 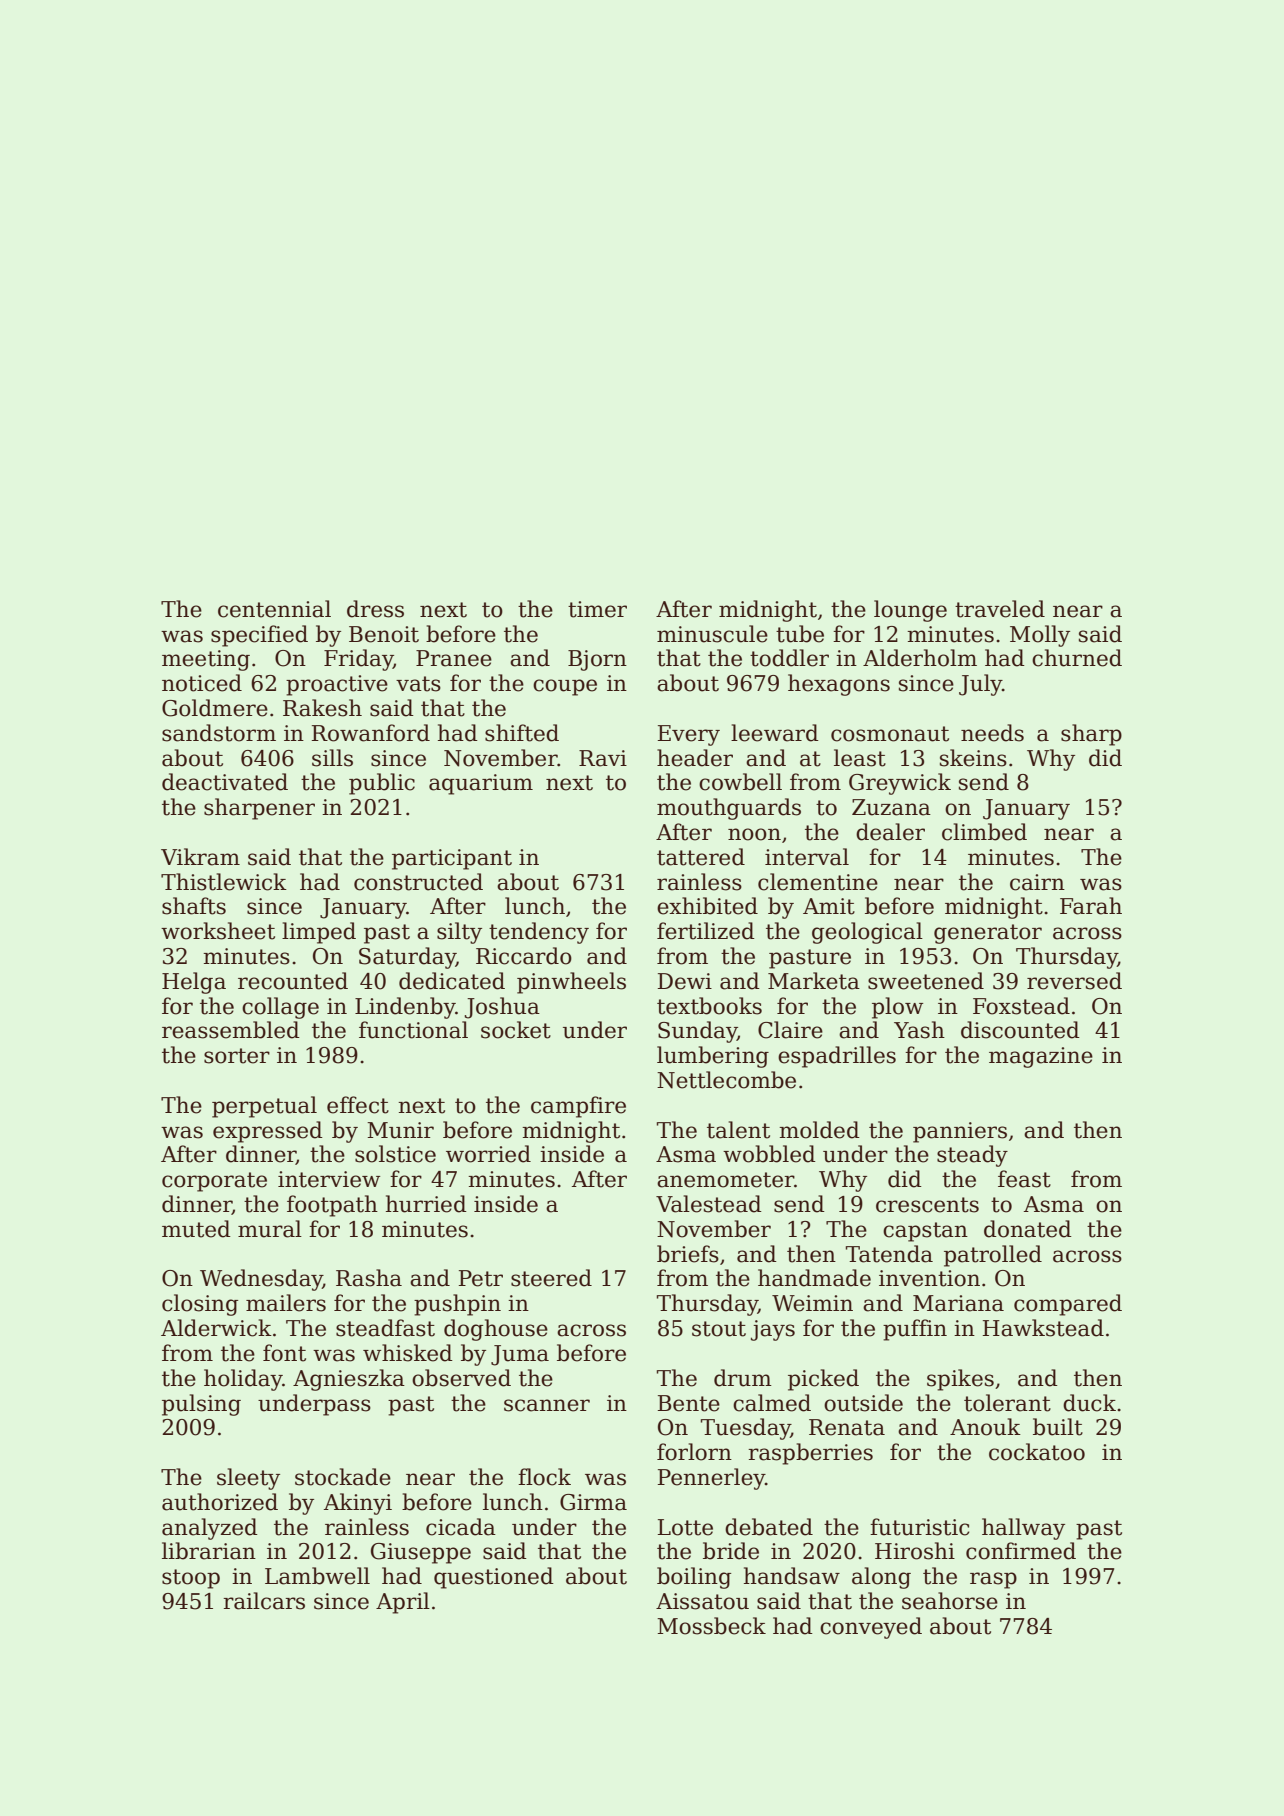 What do you see at coordinates (694, 1578) in the image?
I see `boiling` at bounding box center [694, 1578].
